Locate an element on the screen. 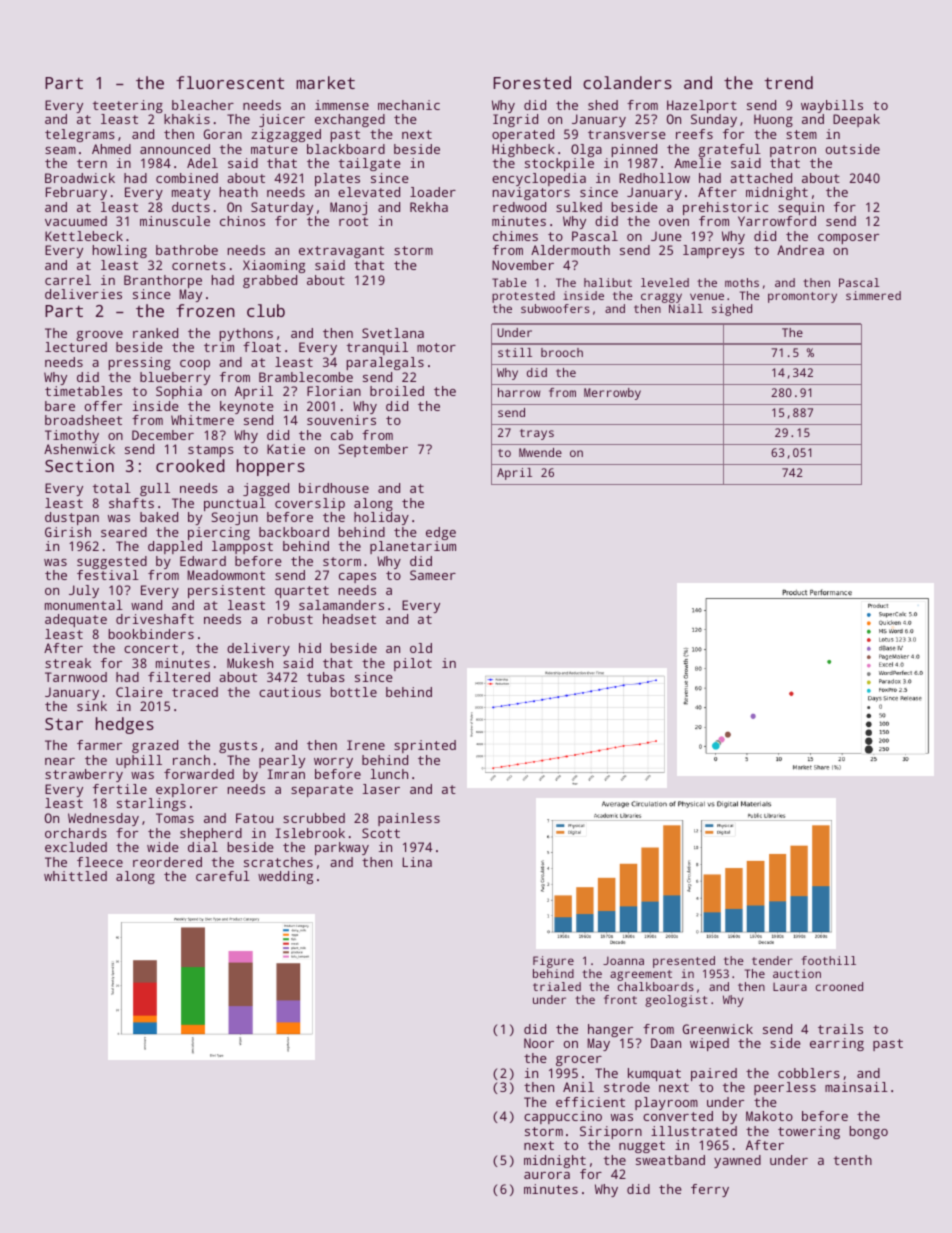  tenth is located at coordinates (853, 1160).
